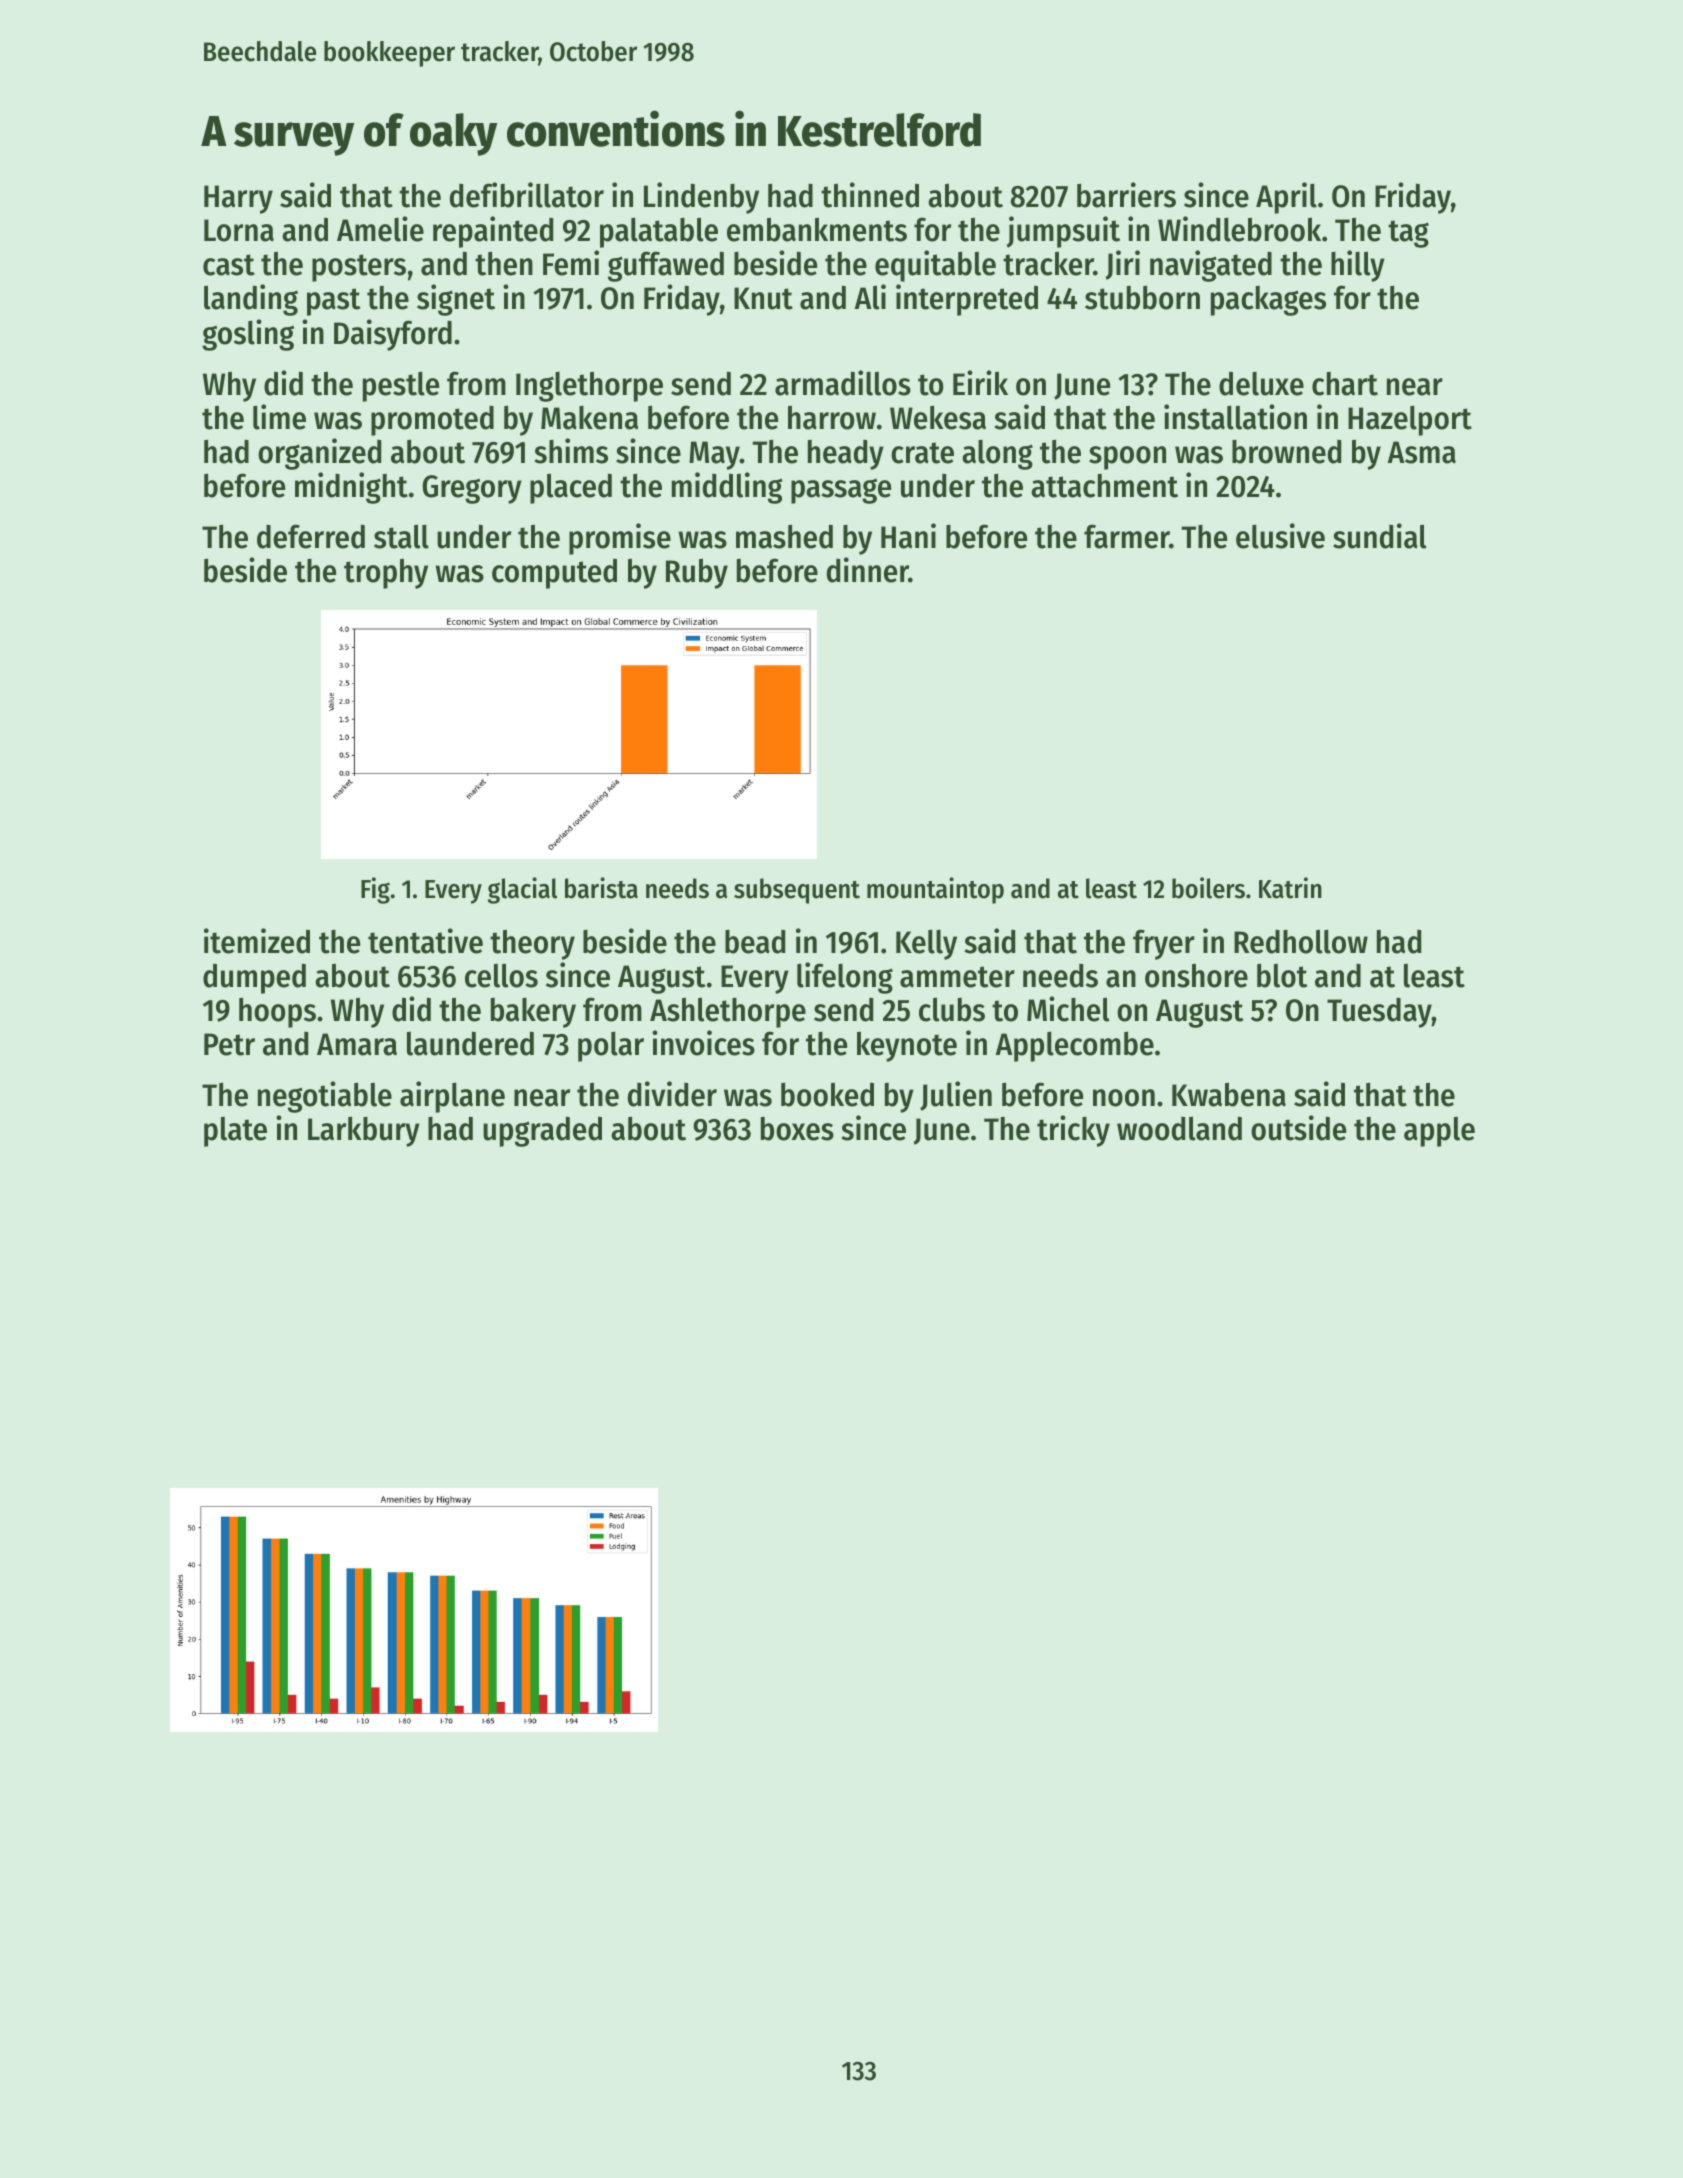 The width and height of the image is (1683, 2178). I want to click on cast, so click(229, 265).
